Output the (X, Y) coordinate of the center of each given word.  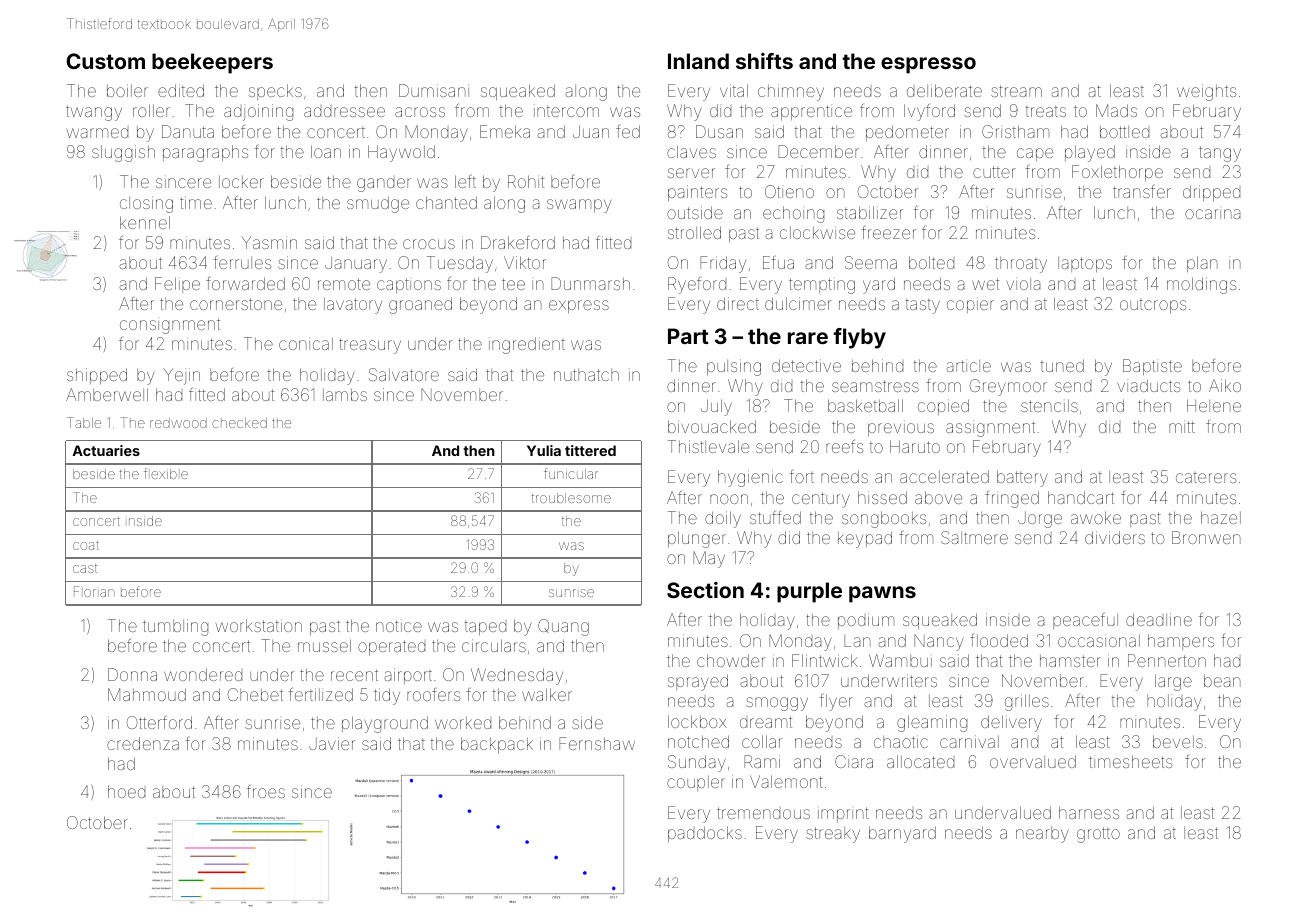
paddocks (705, 834)
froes (266, 791)
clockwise (817, 233)
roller (151, 110)
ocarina (1212, 214)
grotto (1098, 835)
